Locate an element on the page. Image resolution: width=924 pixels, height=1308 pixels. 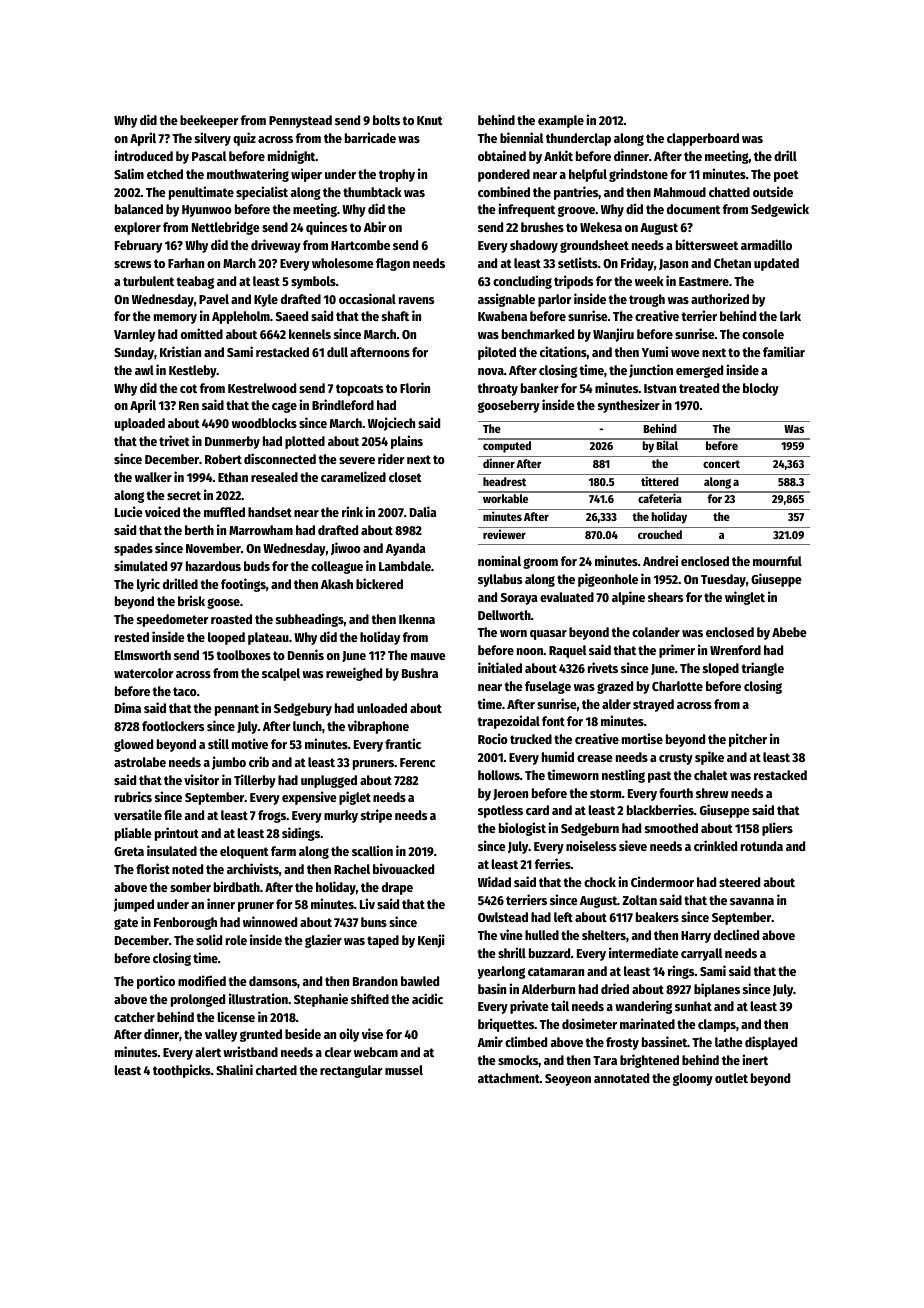
symbols is located at coordinates (313, 282).
